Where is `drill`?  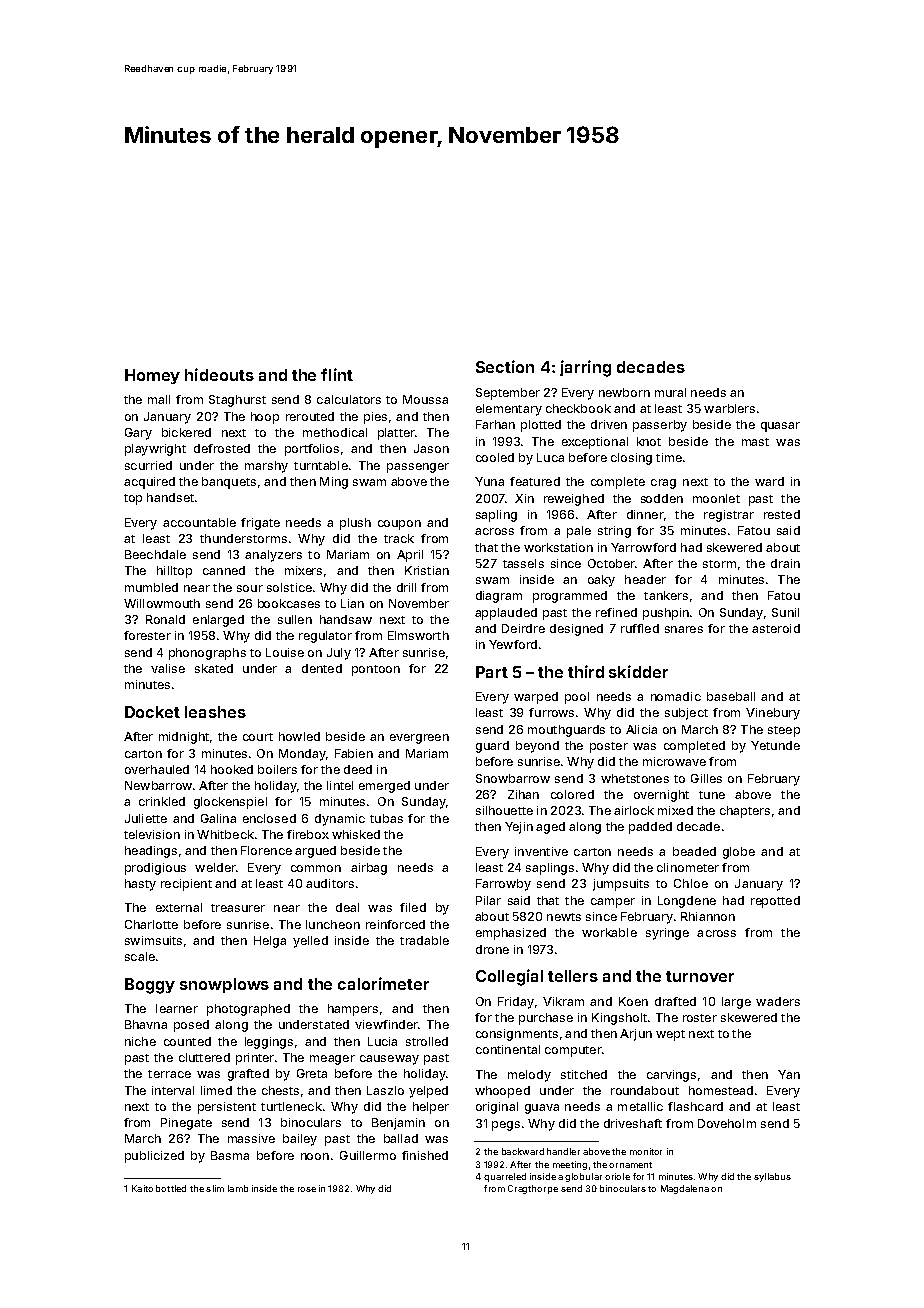 drill is located at coordinates (406, 587).
